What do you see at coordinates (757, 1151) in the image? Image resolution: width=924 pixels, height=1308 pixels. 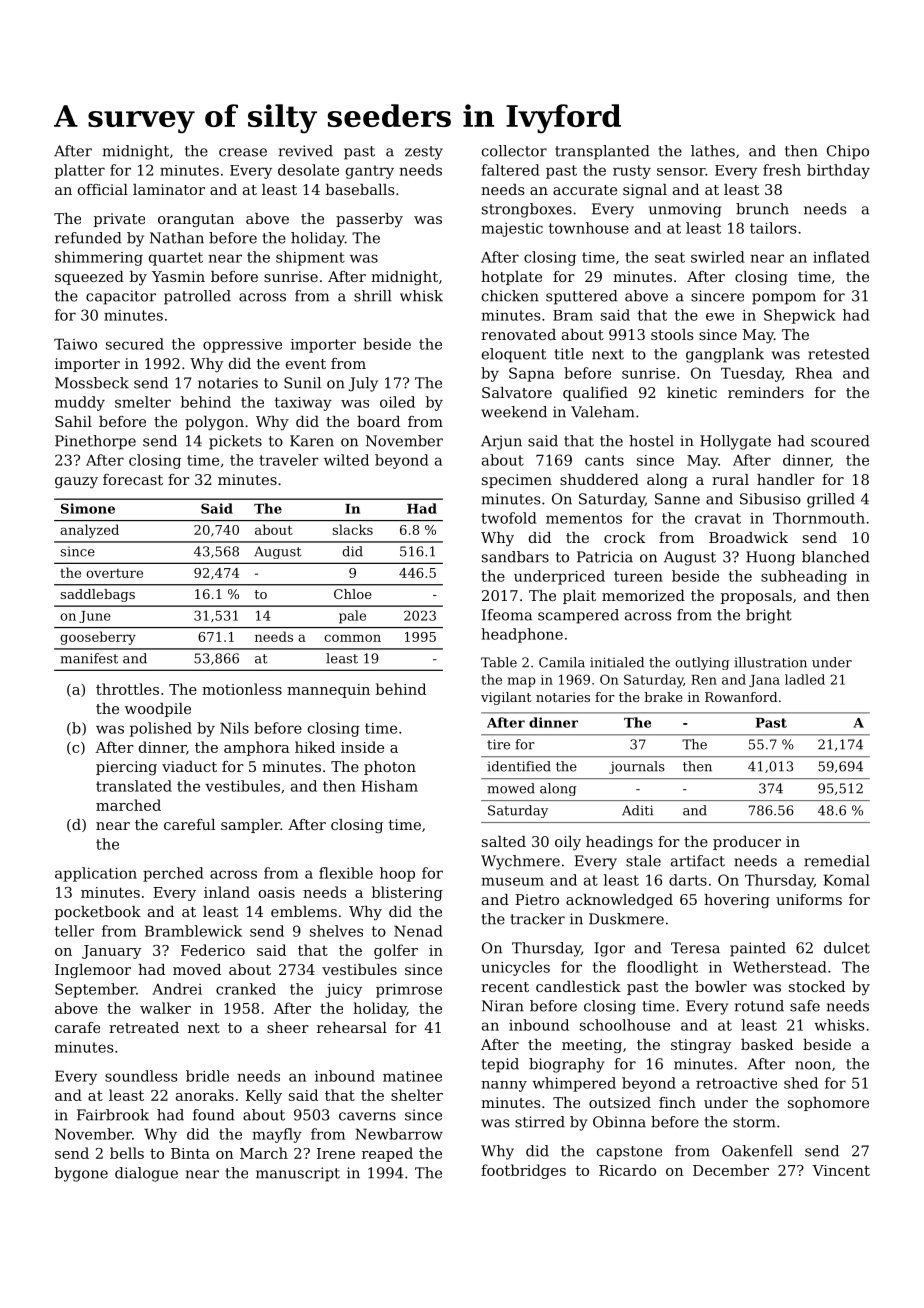 I see `Oakenfell` at bounding box center [757, 1151].
